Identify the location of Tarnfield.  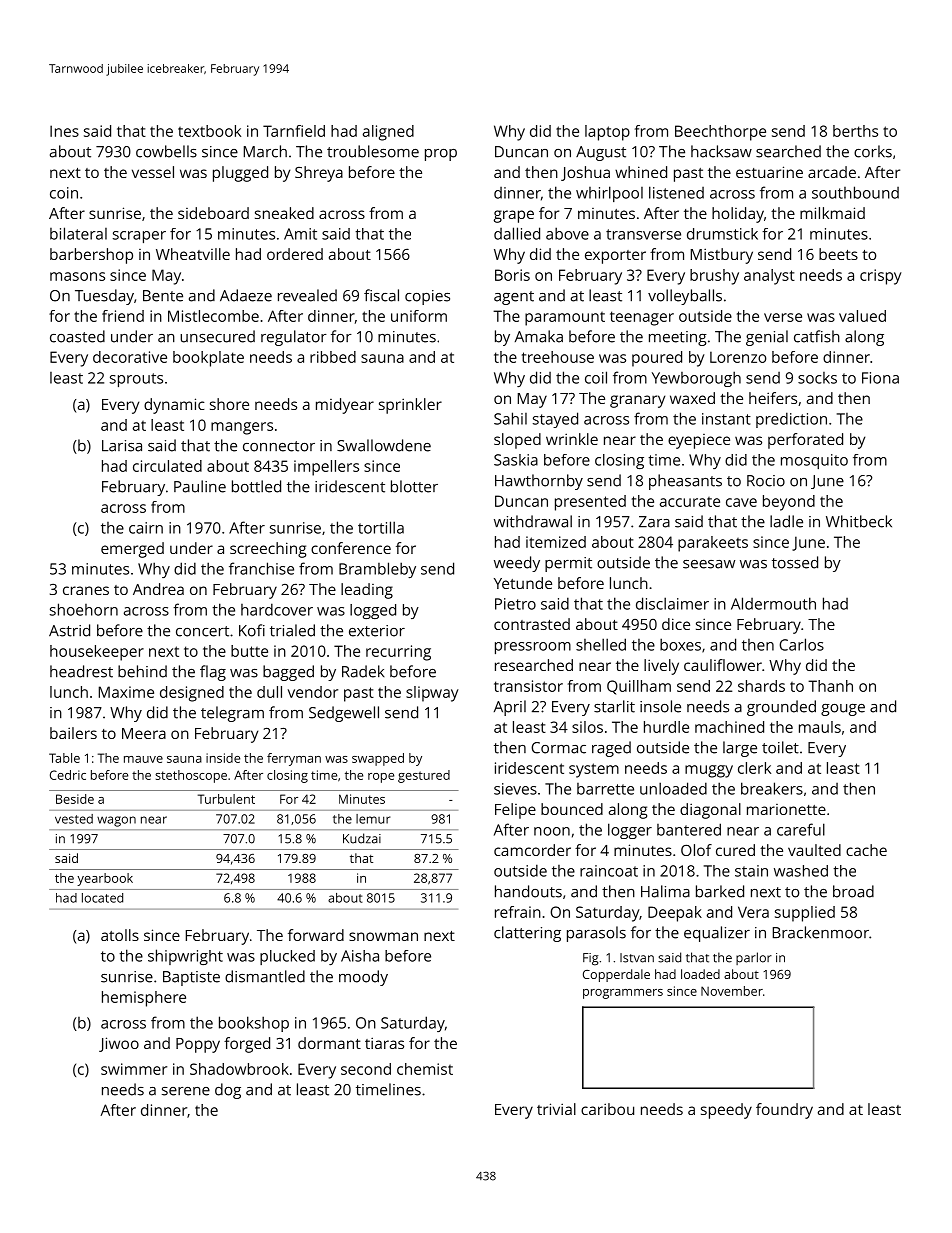
(294, 131).
